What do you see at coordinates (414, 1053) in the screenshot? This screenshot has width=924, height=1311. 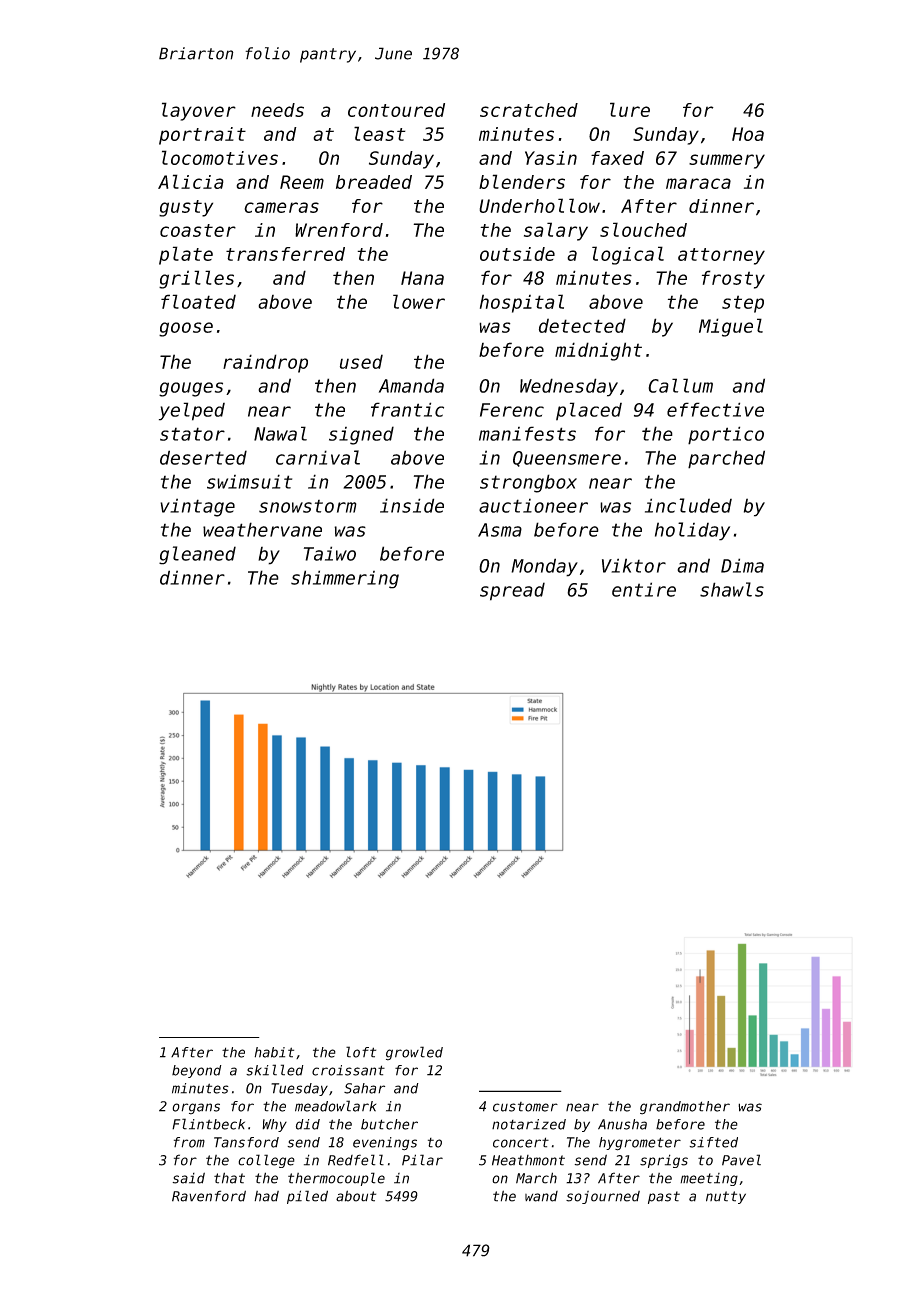 I see `growled` at bounding box center [414, 1053].
